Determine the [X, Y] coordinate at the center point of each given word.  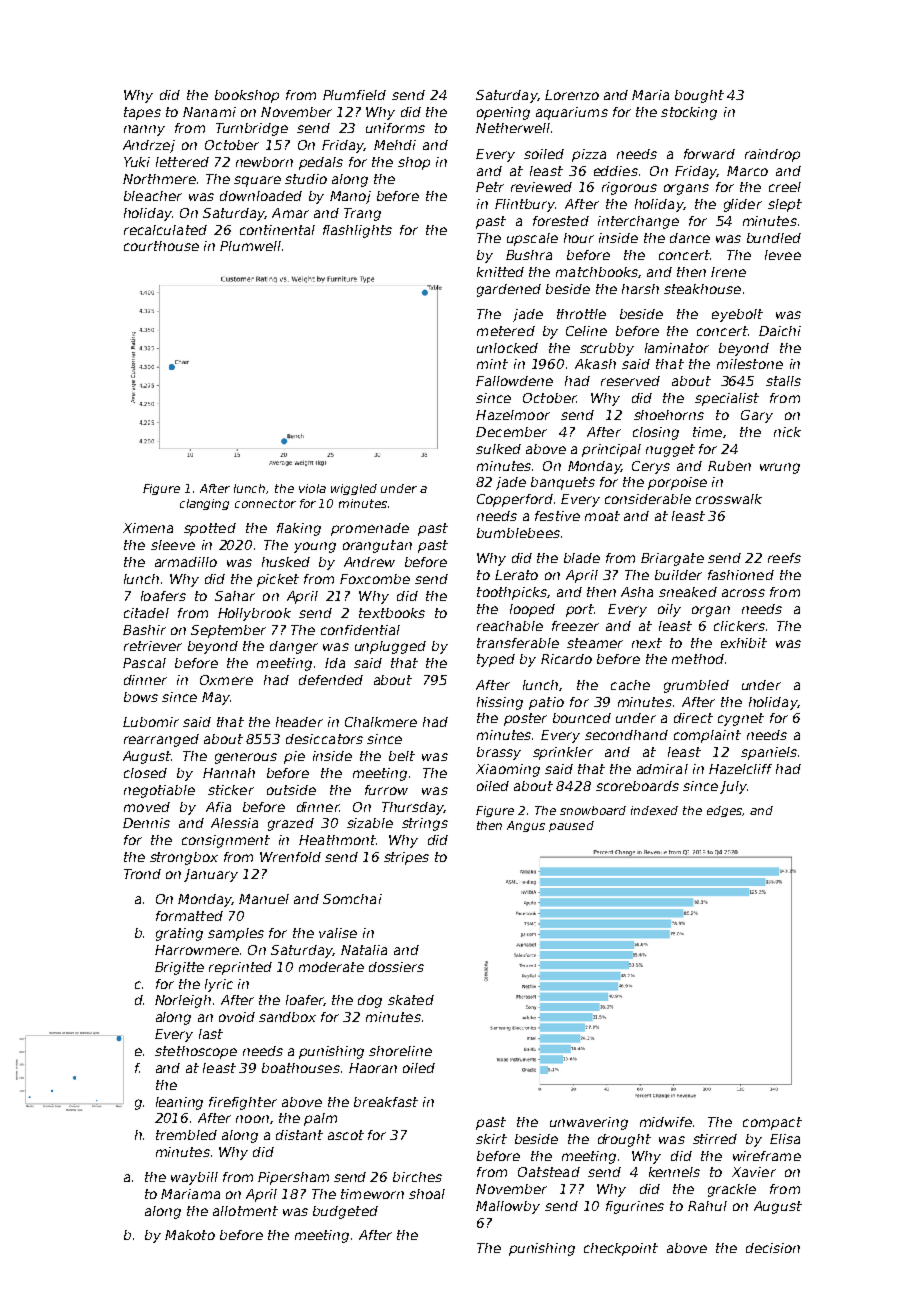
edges [724, 811]
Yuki [137, 162]
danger [294, 647]
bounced [582, 718]
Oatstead [549, 1172]
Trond [142, 874]
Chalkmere [381, 722]
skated [411, 1000]
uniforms [395, 128]
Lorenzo [572, 95]
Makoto [190, 1235]
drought [624, 1140]
